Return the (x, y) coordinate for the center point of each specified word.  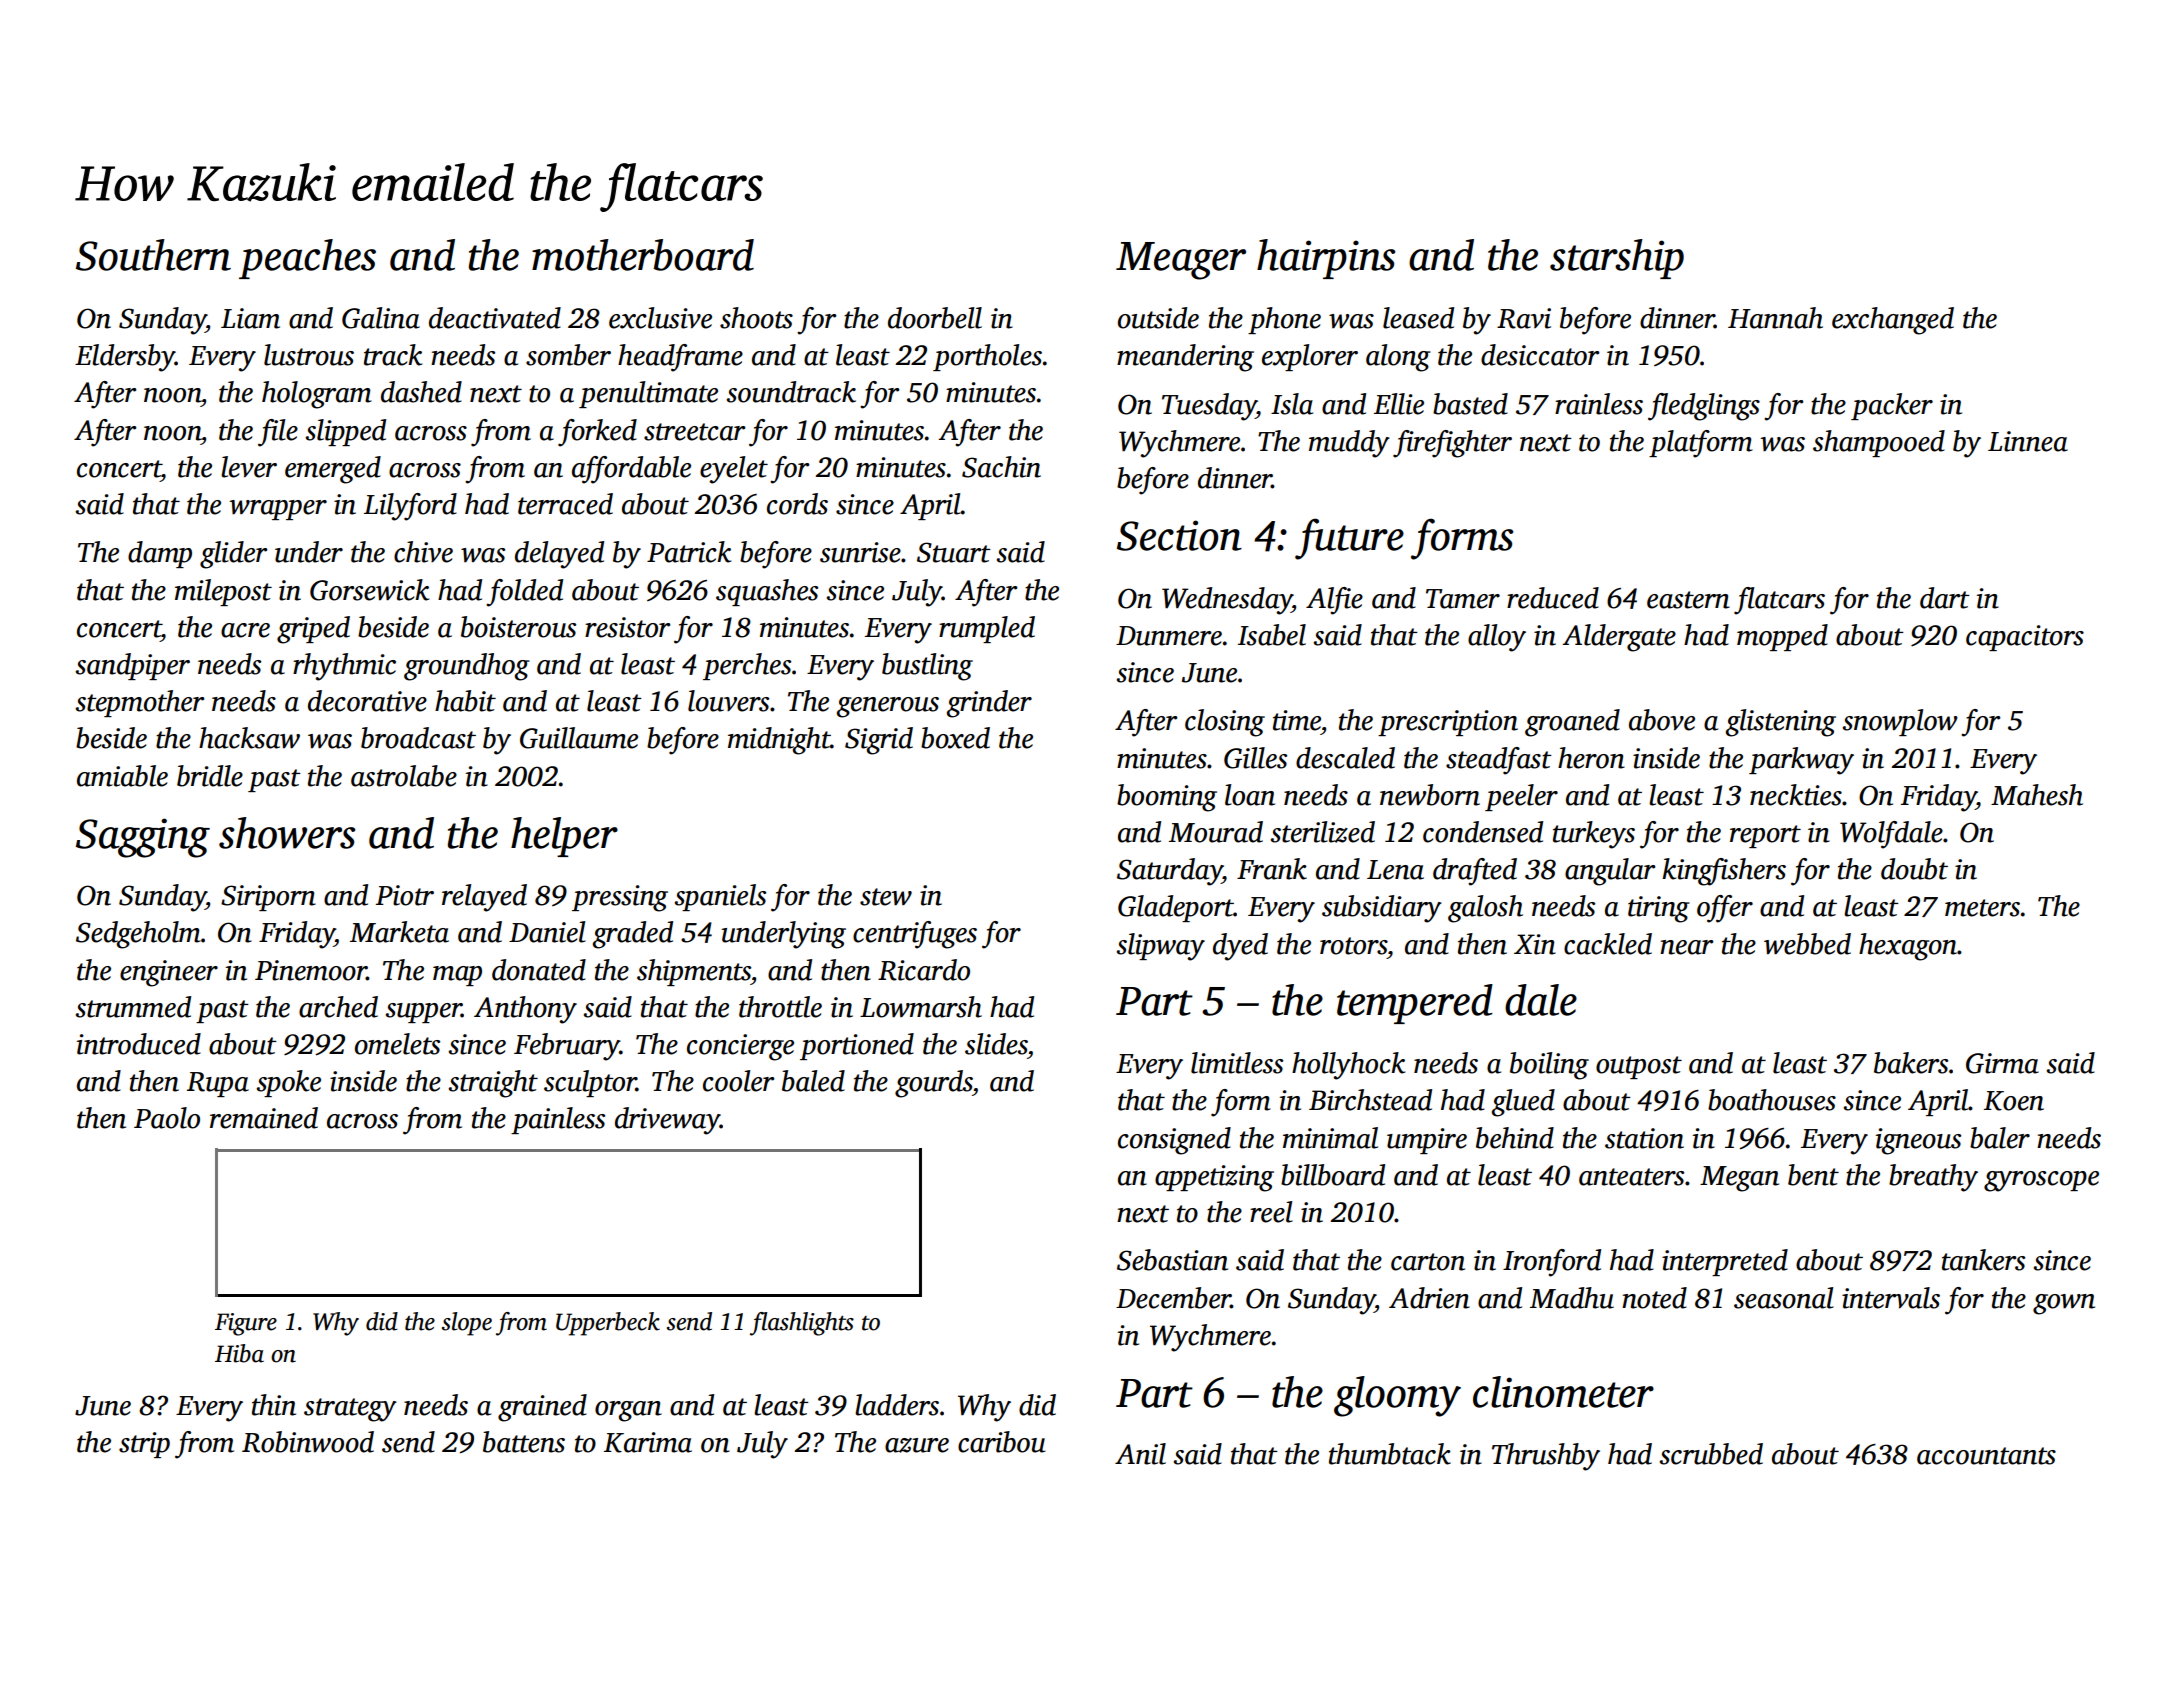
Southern (153, 255)
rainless (1599, 404)
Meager (1181, 261)
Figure (246, 1324)
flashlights (802, 1324)
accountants (1986, 1456)
